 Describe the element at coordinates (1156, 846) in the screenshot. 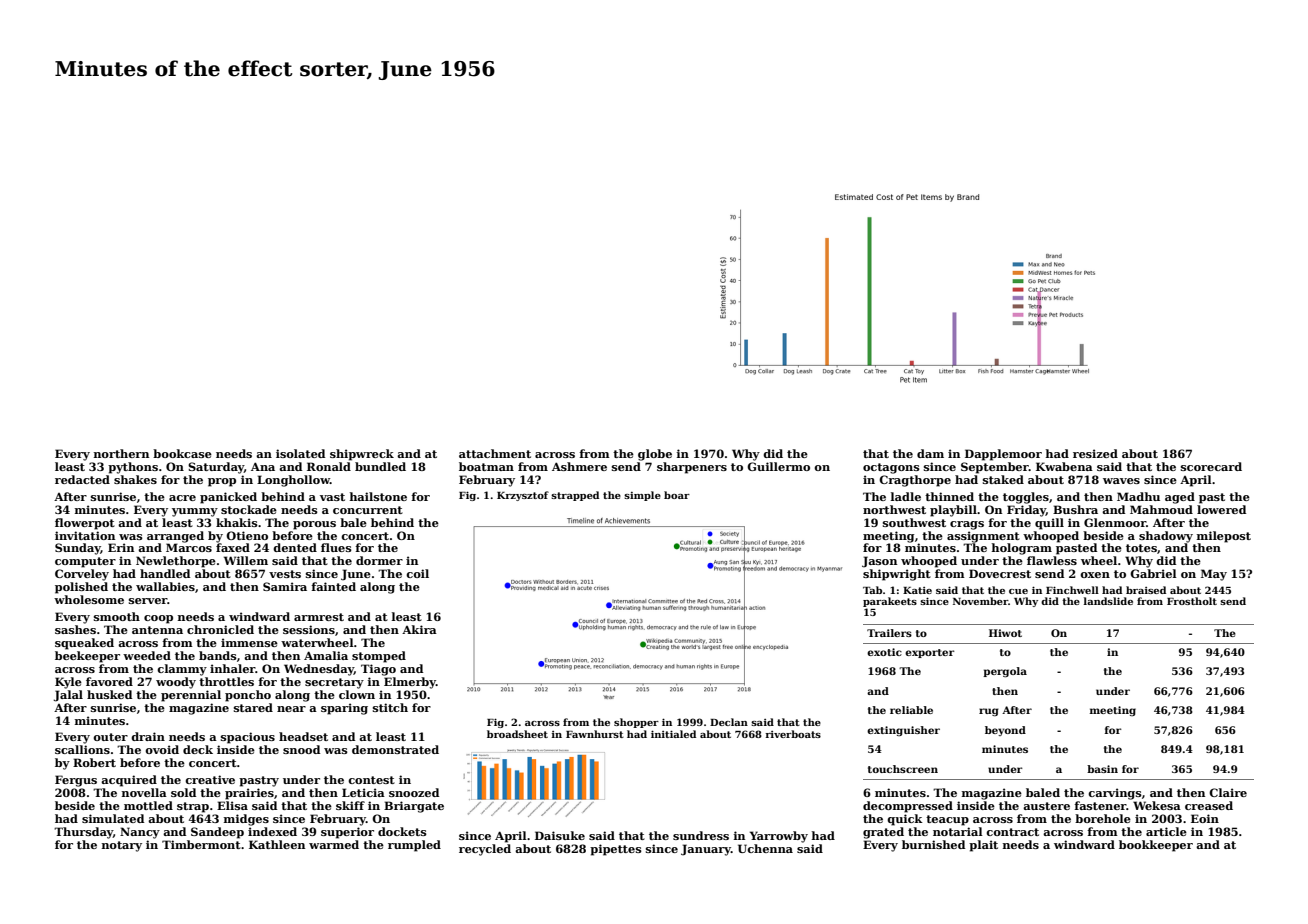

I see `bookkeeper` at that location.
